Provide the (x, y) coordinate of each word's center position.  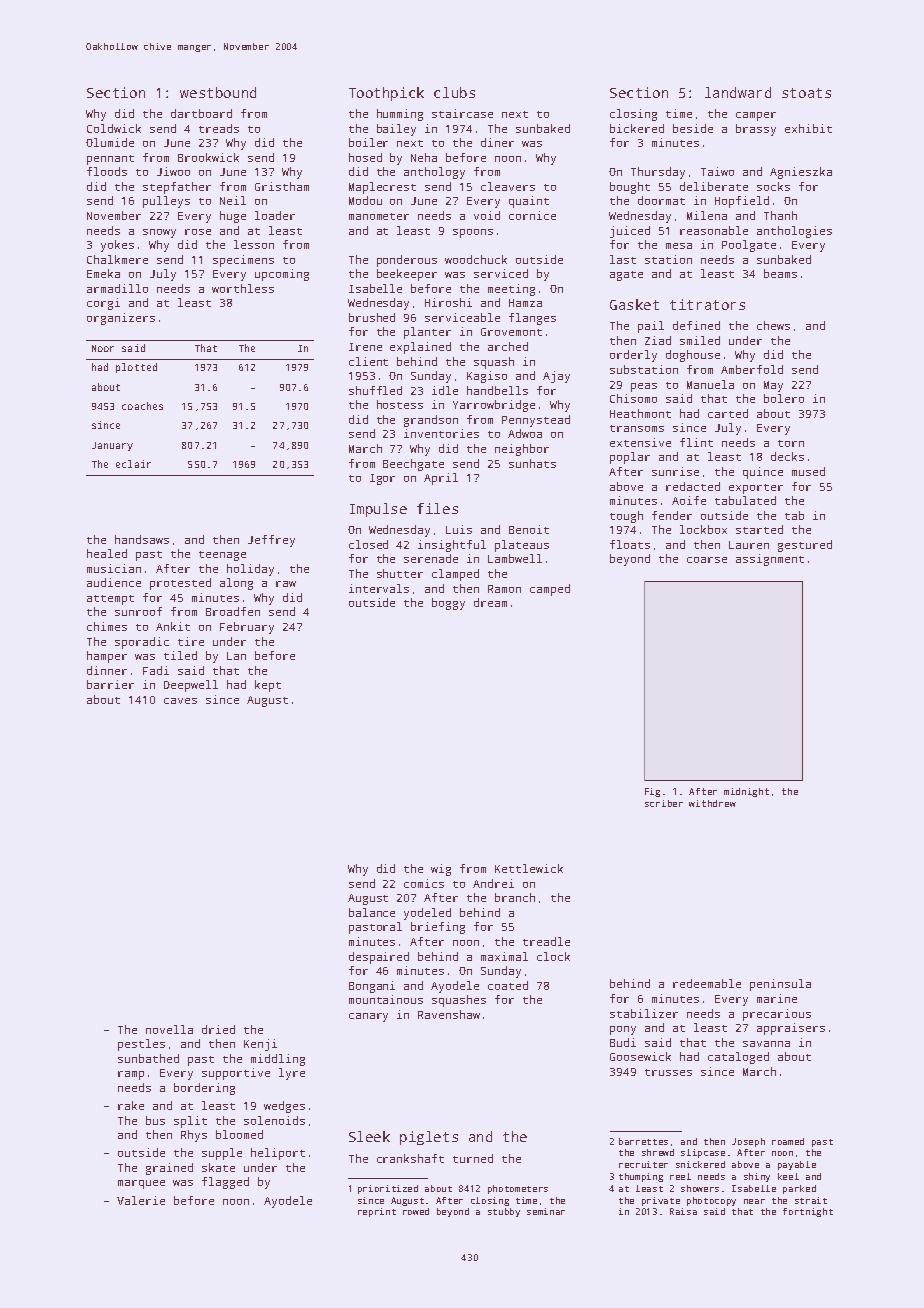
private (661, 1201)
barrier (110, 684)
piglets (429, 1138)
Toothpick (386, 94)
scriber (664, 803)
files (437, 508)
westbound (218, 92)
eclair (133, 464)
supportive (236, 1074)
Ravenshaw (449, 1014)
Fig (652, 792)
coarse (707, 560)
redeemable (707, 983)
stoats (806, 93)
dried (218, 1029)
